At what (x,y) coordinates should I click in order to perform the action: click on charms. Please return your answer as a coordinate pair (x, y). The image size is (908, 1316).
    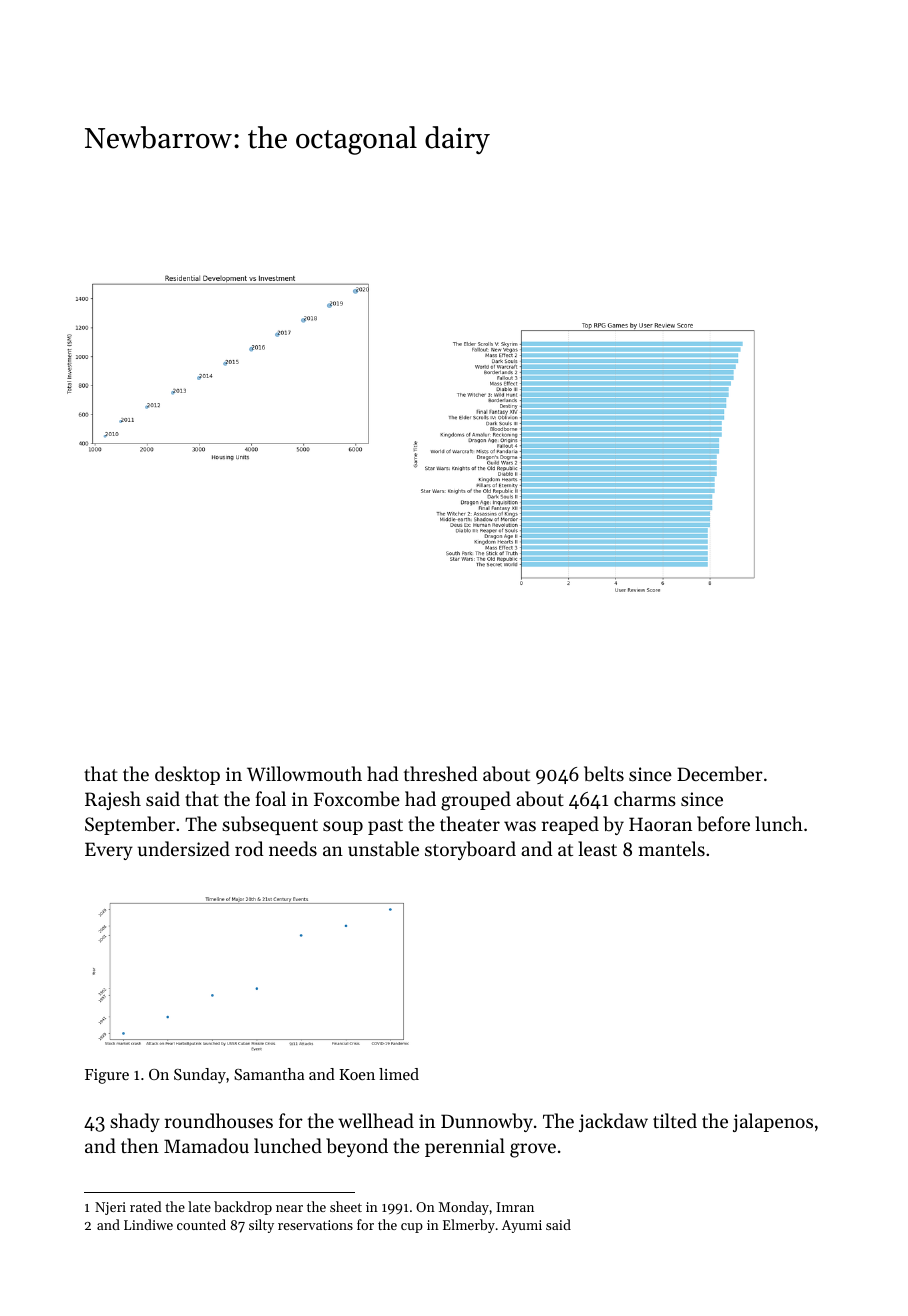
    Looking at the image, I should click on (645, 798).
